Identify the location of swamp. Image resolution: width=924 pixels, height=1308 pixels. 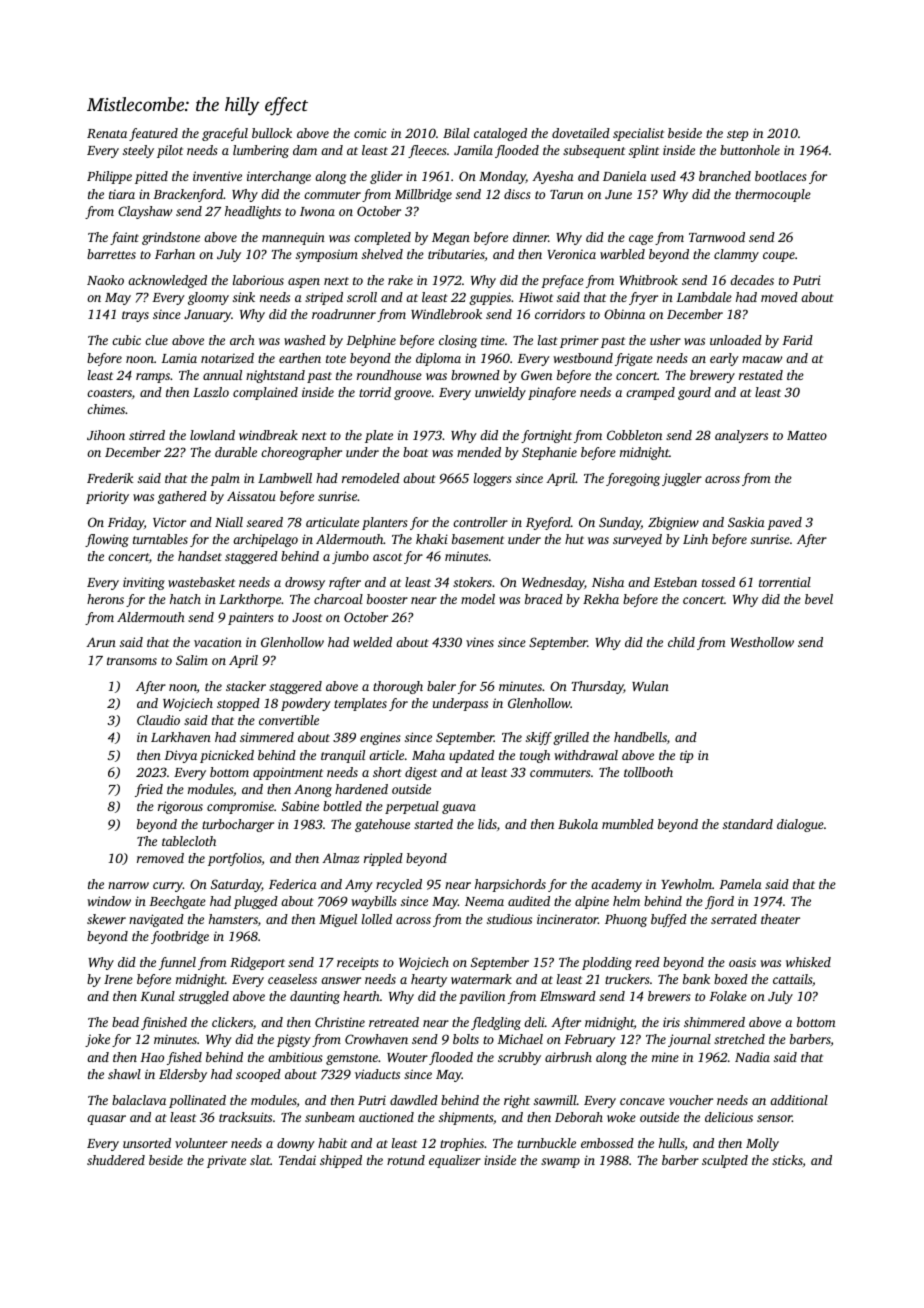
(560, 1163).
